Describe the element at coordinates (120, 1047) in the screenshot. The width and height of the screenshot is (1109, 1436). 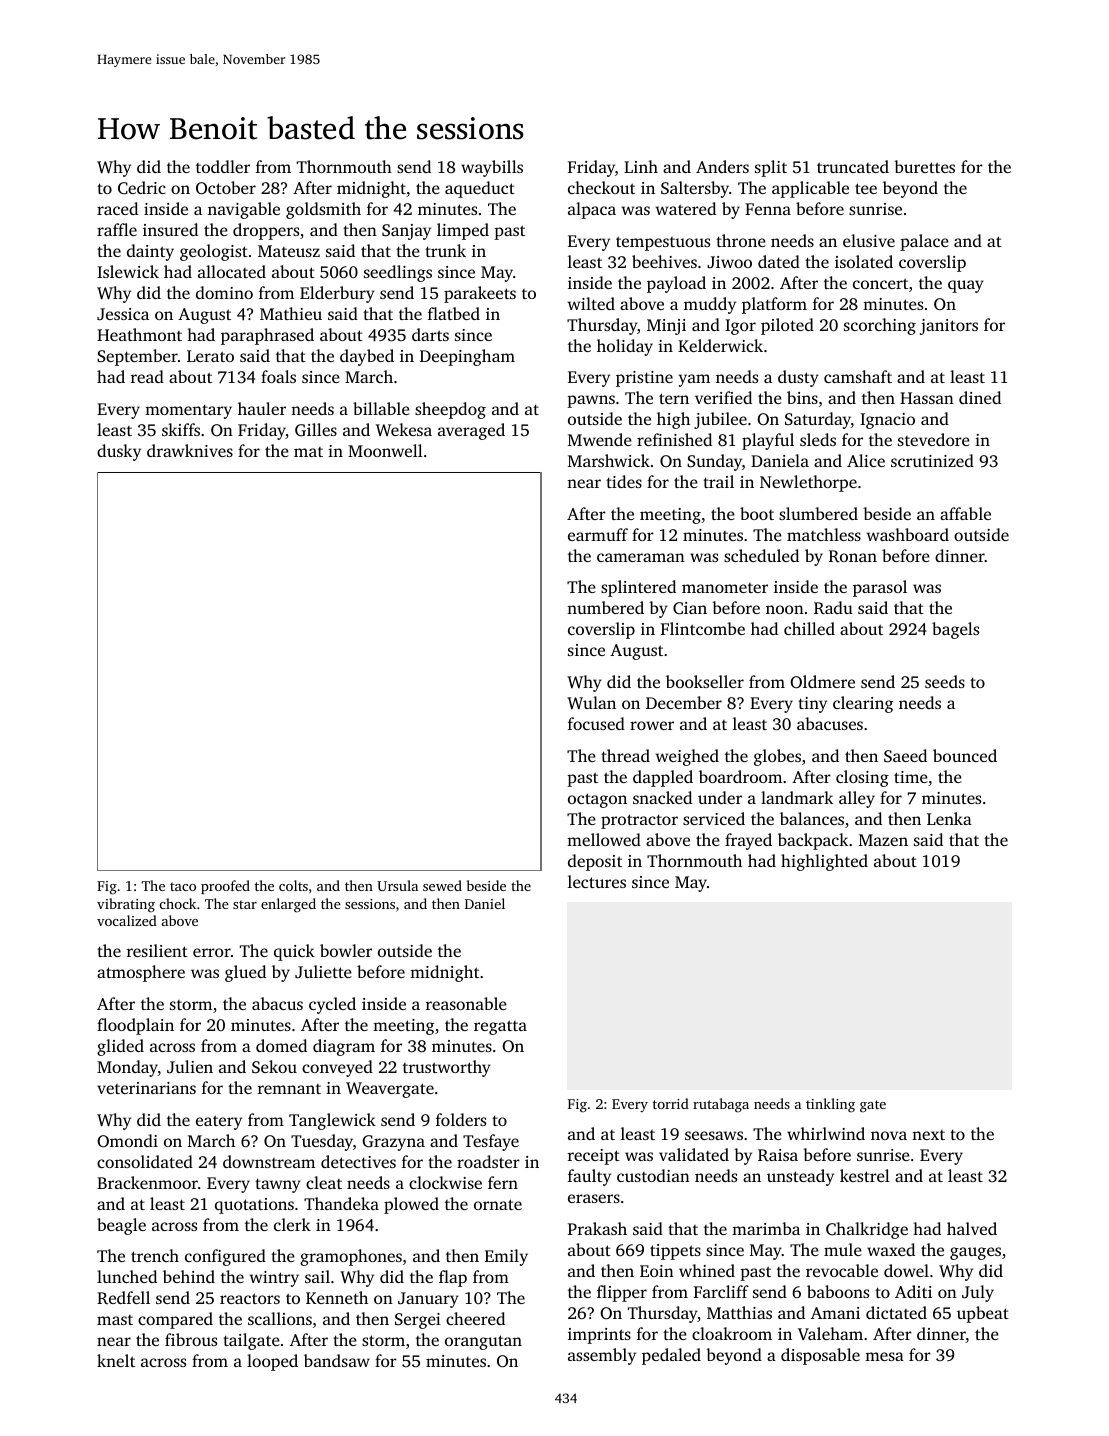
I see `glided` at that location.
